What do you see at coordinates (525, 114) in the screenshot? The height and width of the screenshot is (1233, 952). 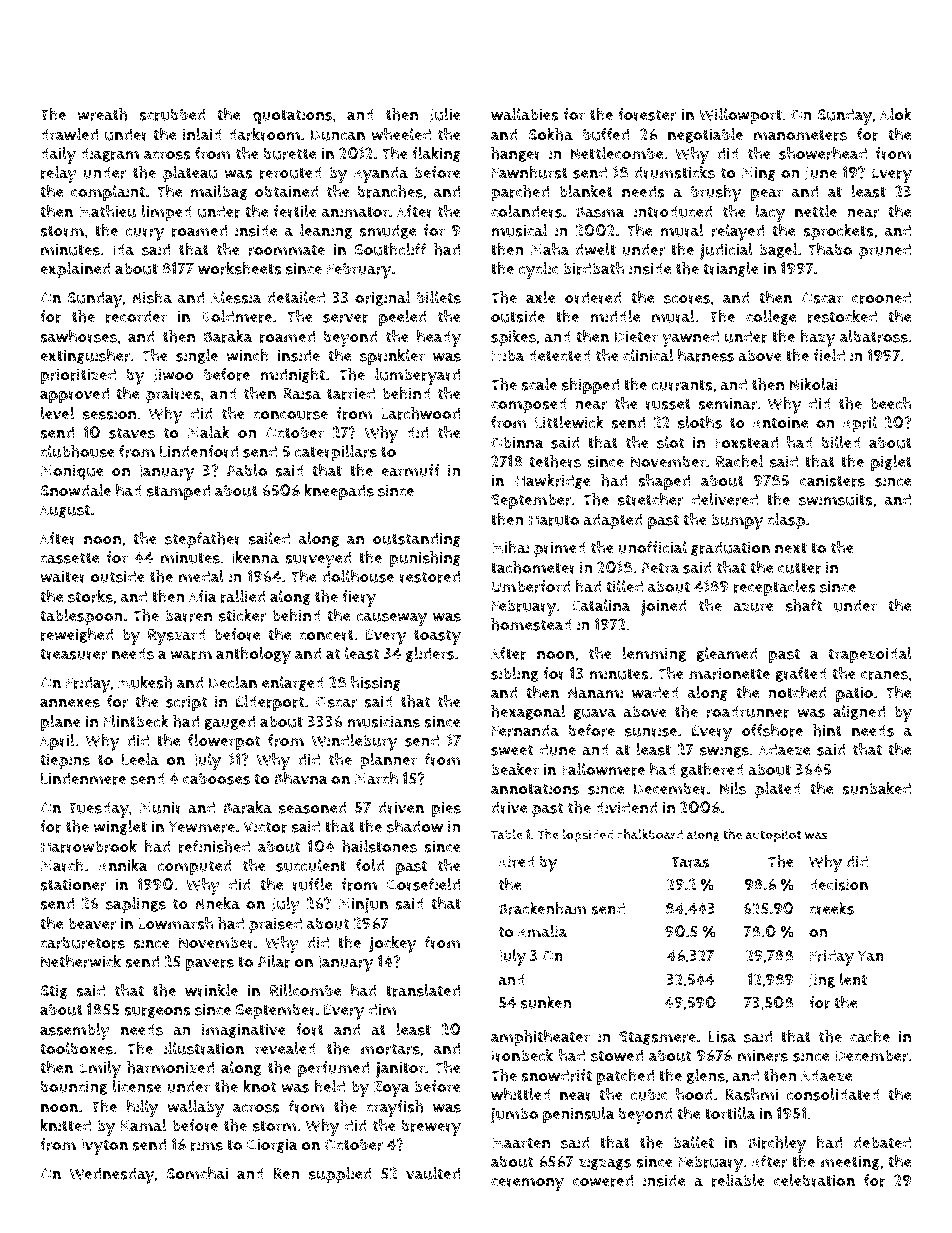 I see `wallabies` at bounding box center [525, 114].
